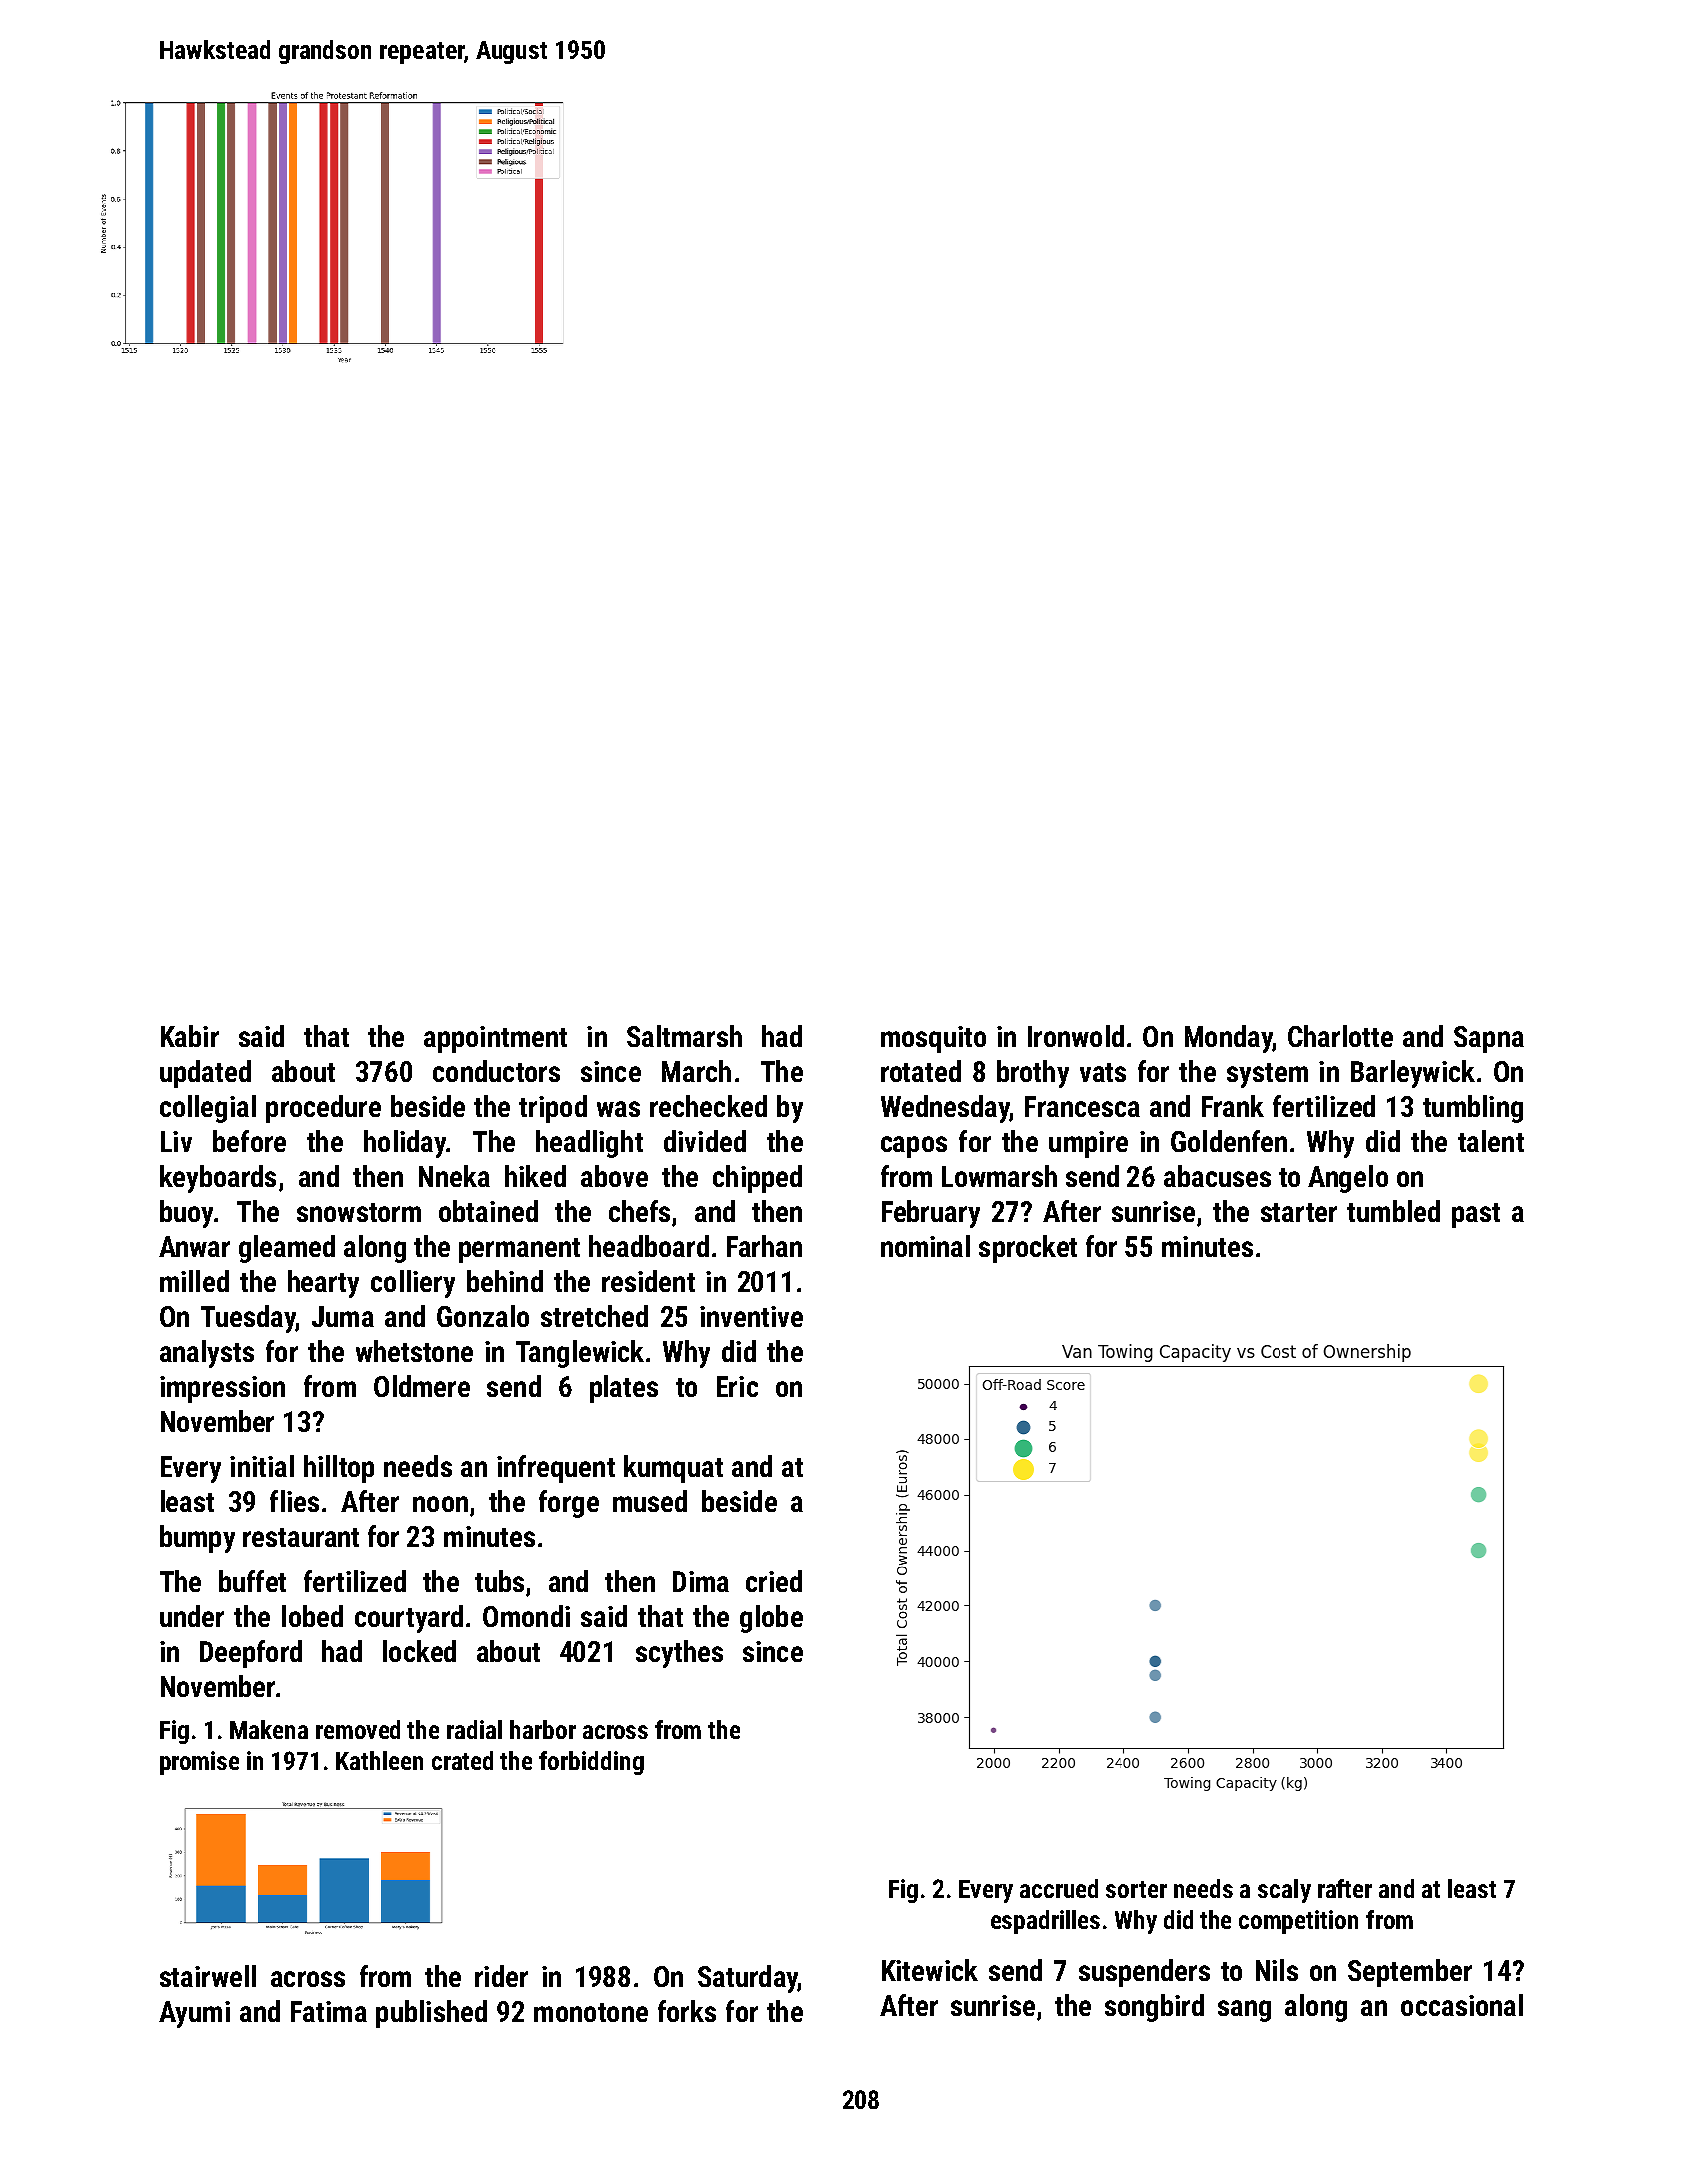 The height and width of the screenshot is (2178, 1683). Describe the element at coordinates (1462, 2005) in the screenshot. I see `occasional` at that location.
